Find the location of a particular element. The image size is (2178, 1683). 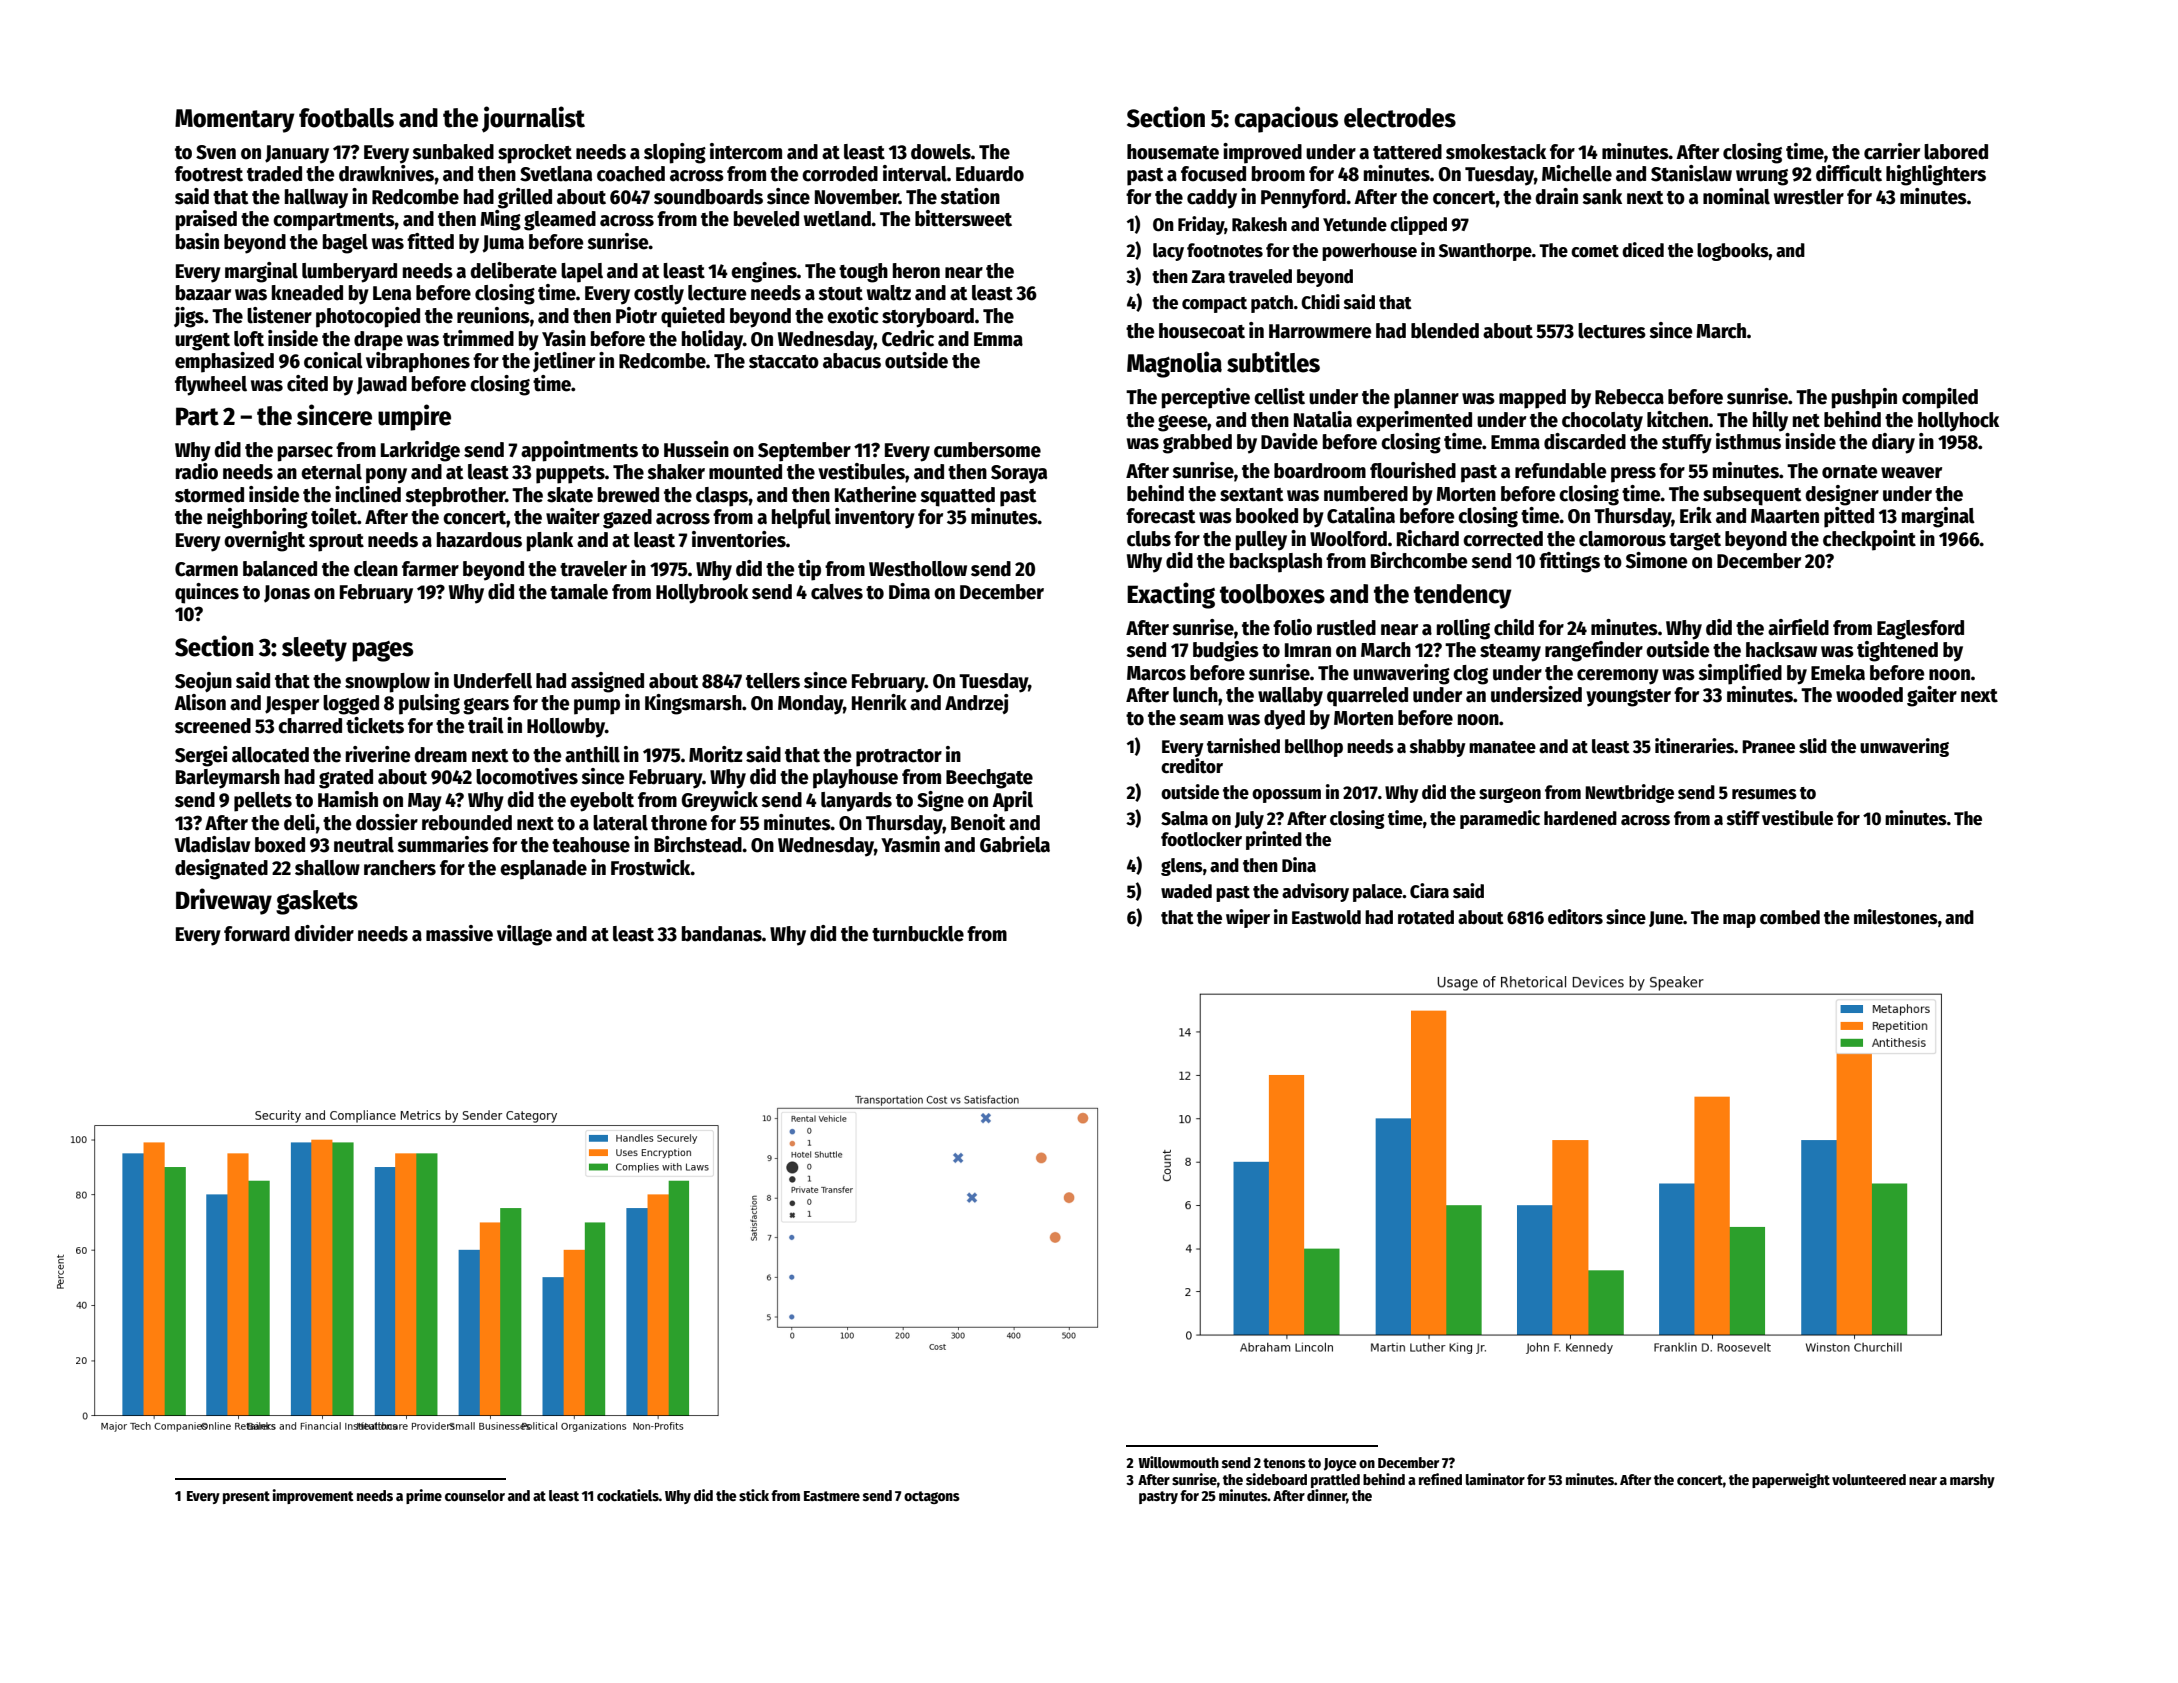

smokestack is located at coordinates (1496, 152).
